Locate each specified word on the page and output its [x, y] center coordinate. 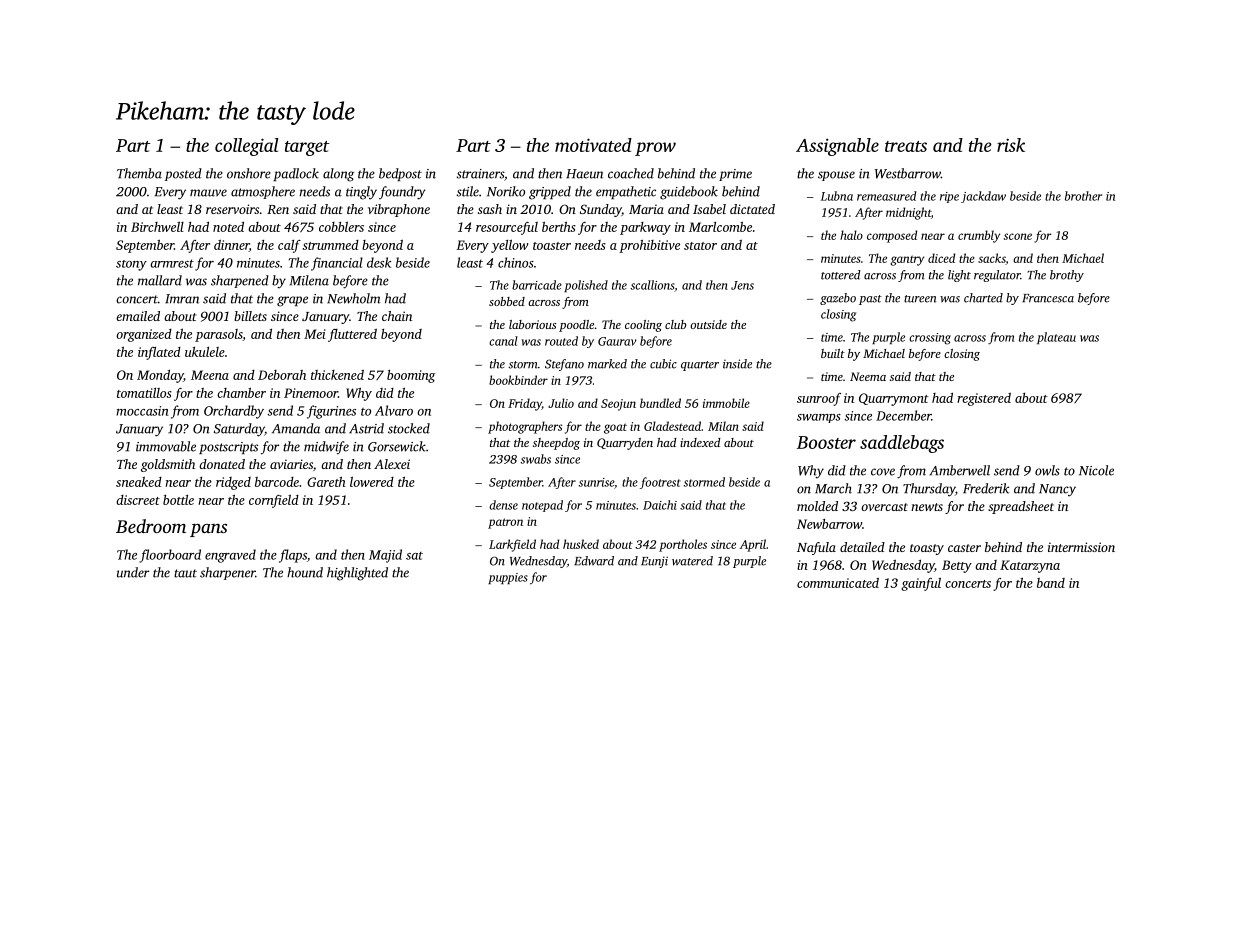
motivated [593, 145]
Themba [139, 173]
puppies [508, 578]
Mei [315, 334]
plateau [1056, 338]
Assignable [837, 147]
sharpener [227, 573]
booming [411, 376]
